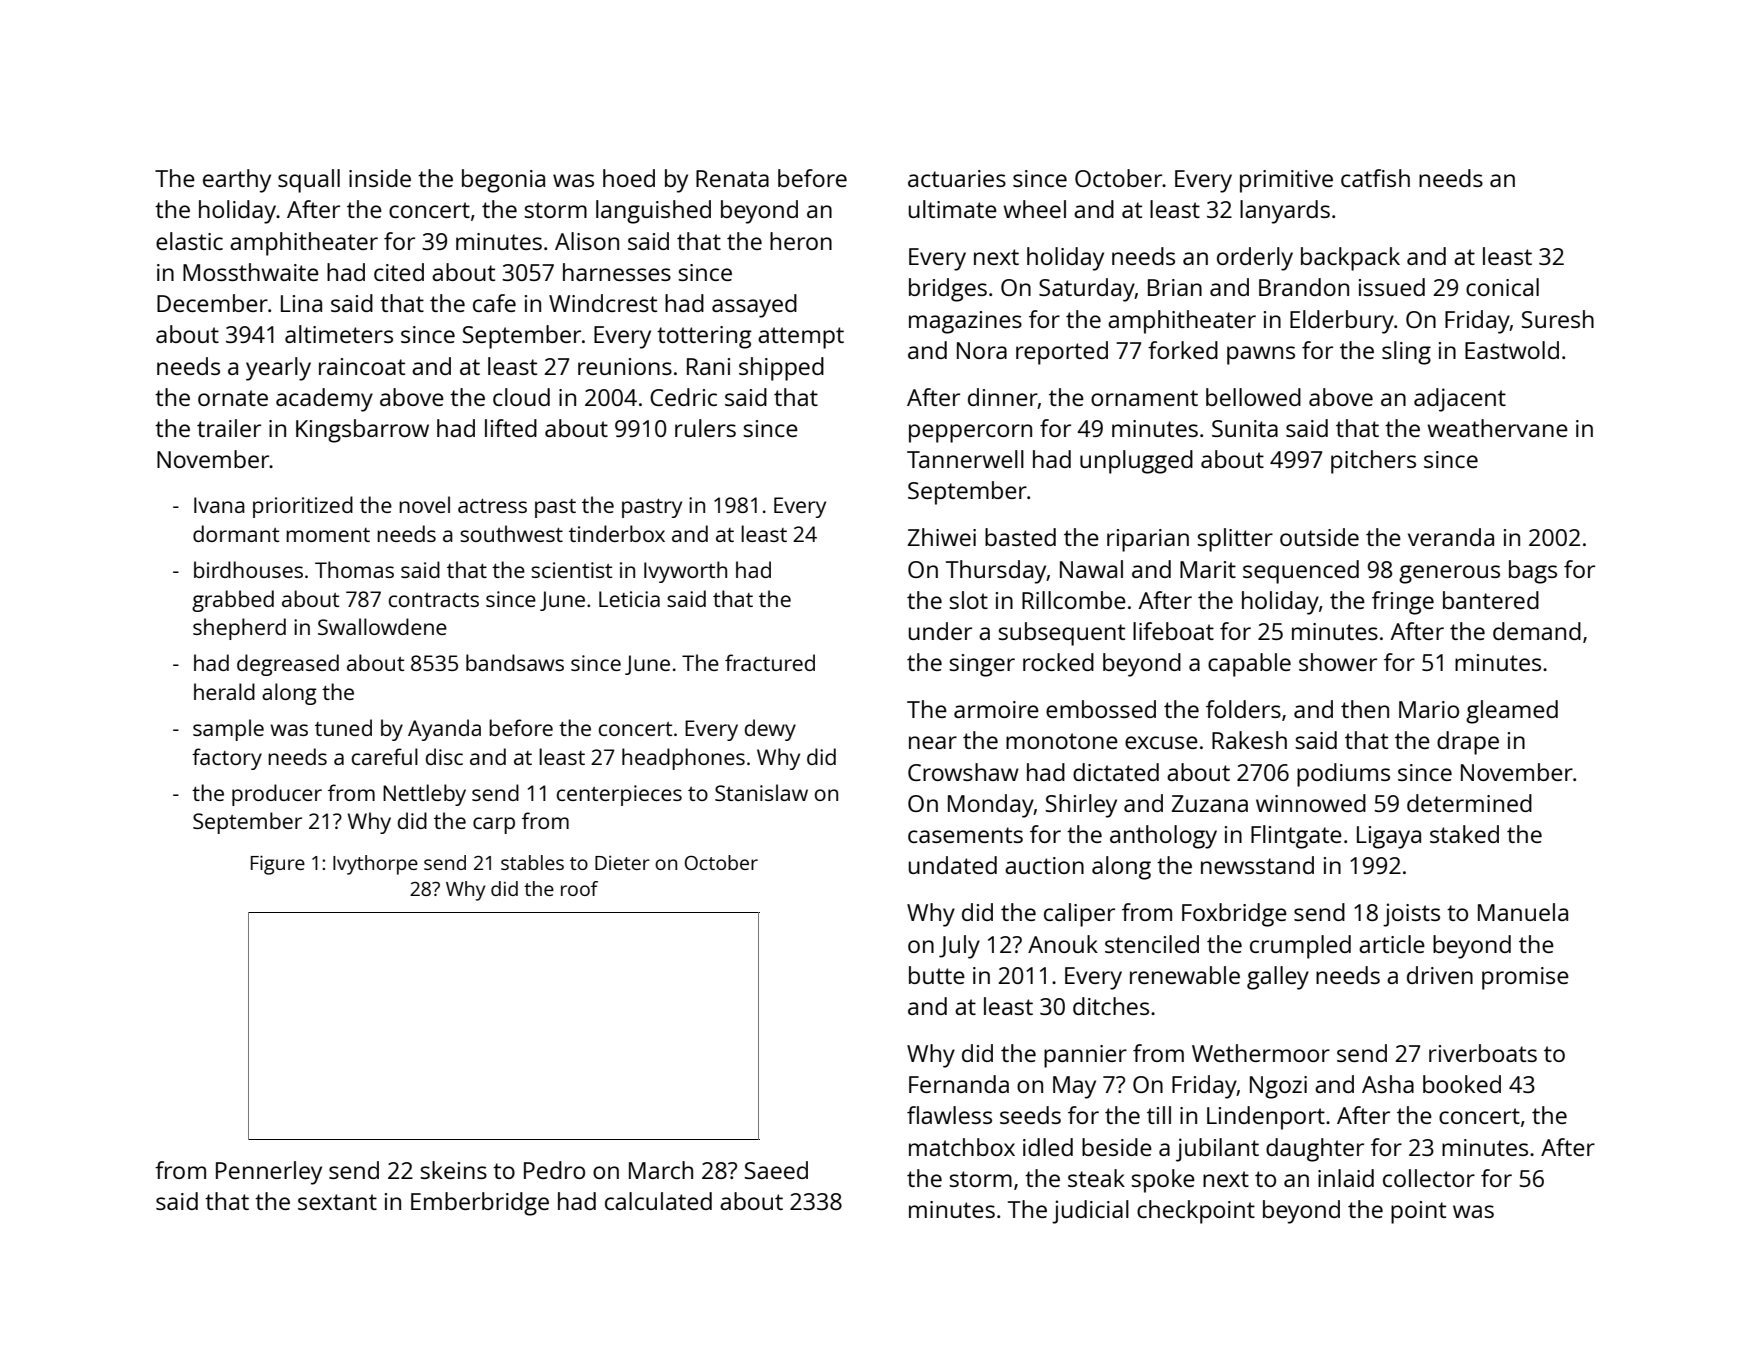  What do you see at coordinates (1090, 1212) in the page?
I see `judicial` at bounding box center [1090, 1212].
